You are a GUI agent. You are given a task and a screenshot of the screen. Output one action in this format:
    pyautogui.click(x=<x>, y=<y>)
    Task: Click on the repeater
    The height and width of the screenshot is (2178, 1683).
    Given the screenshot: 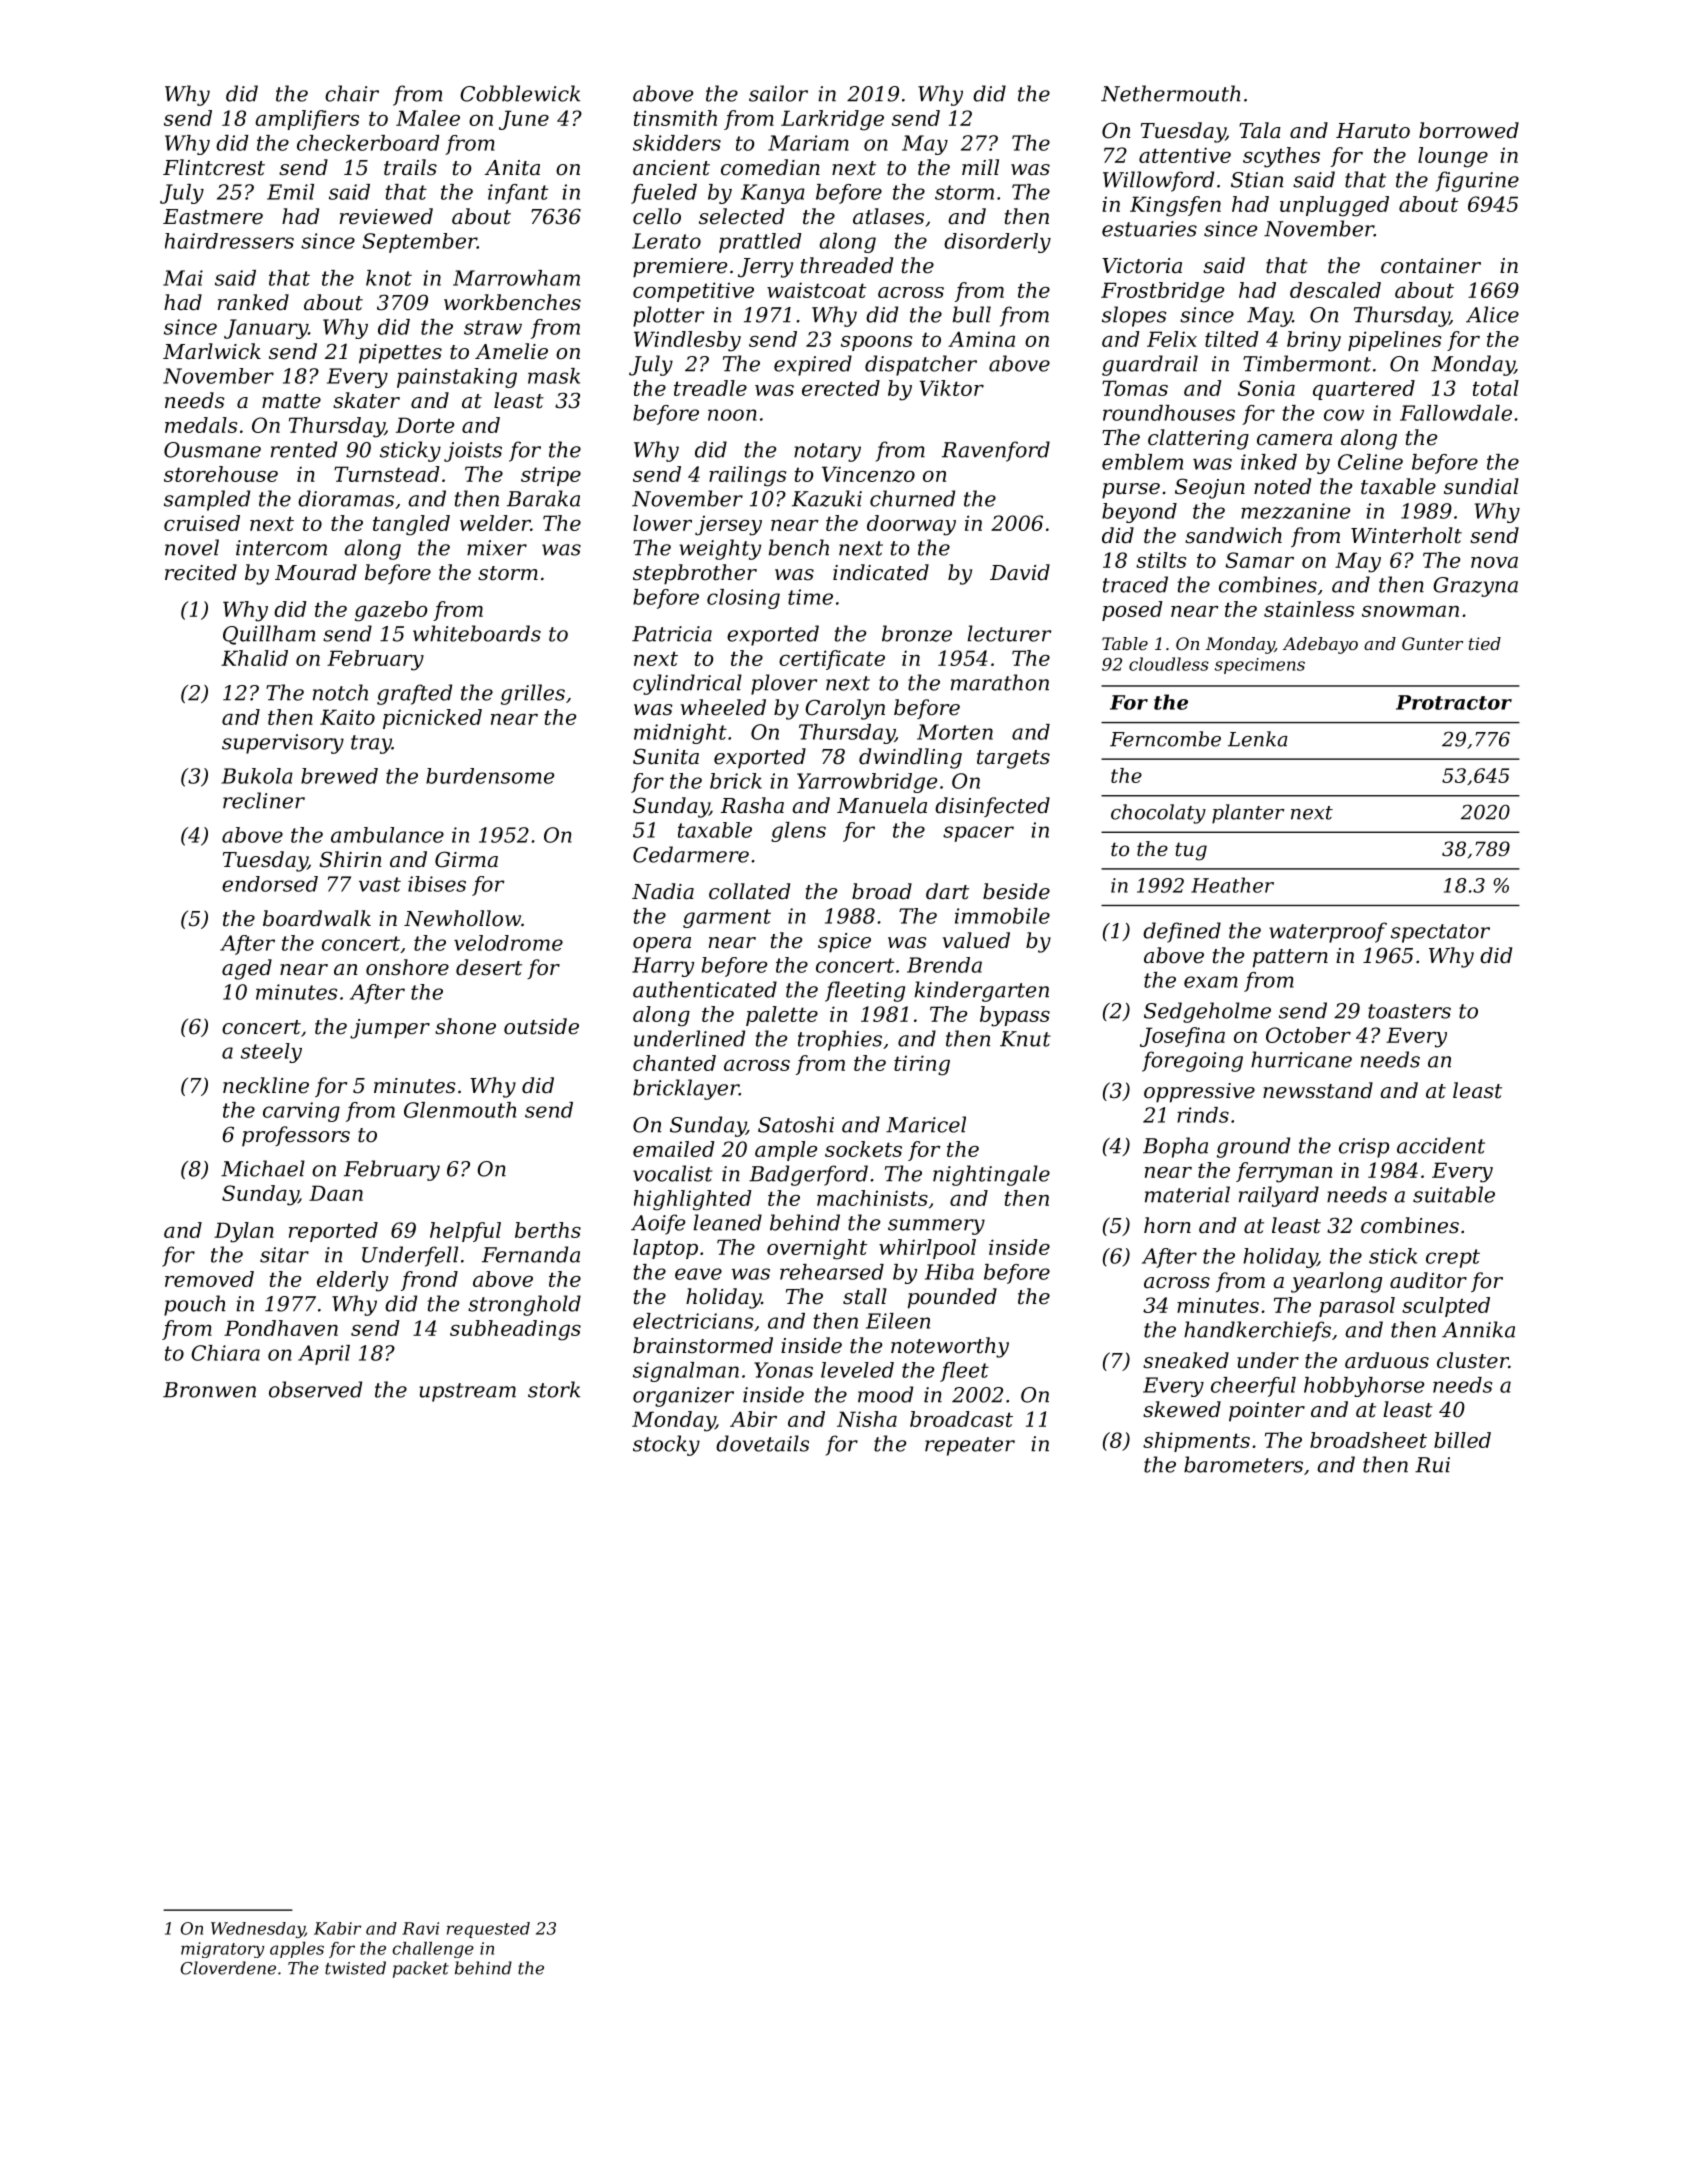 What is the action you would take?
    pyautogui.click(x=970, y=1446)
